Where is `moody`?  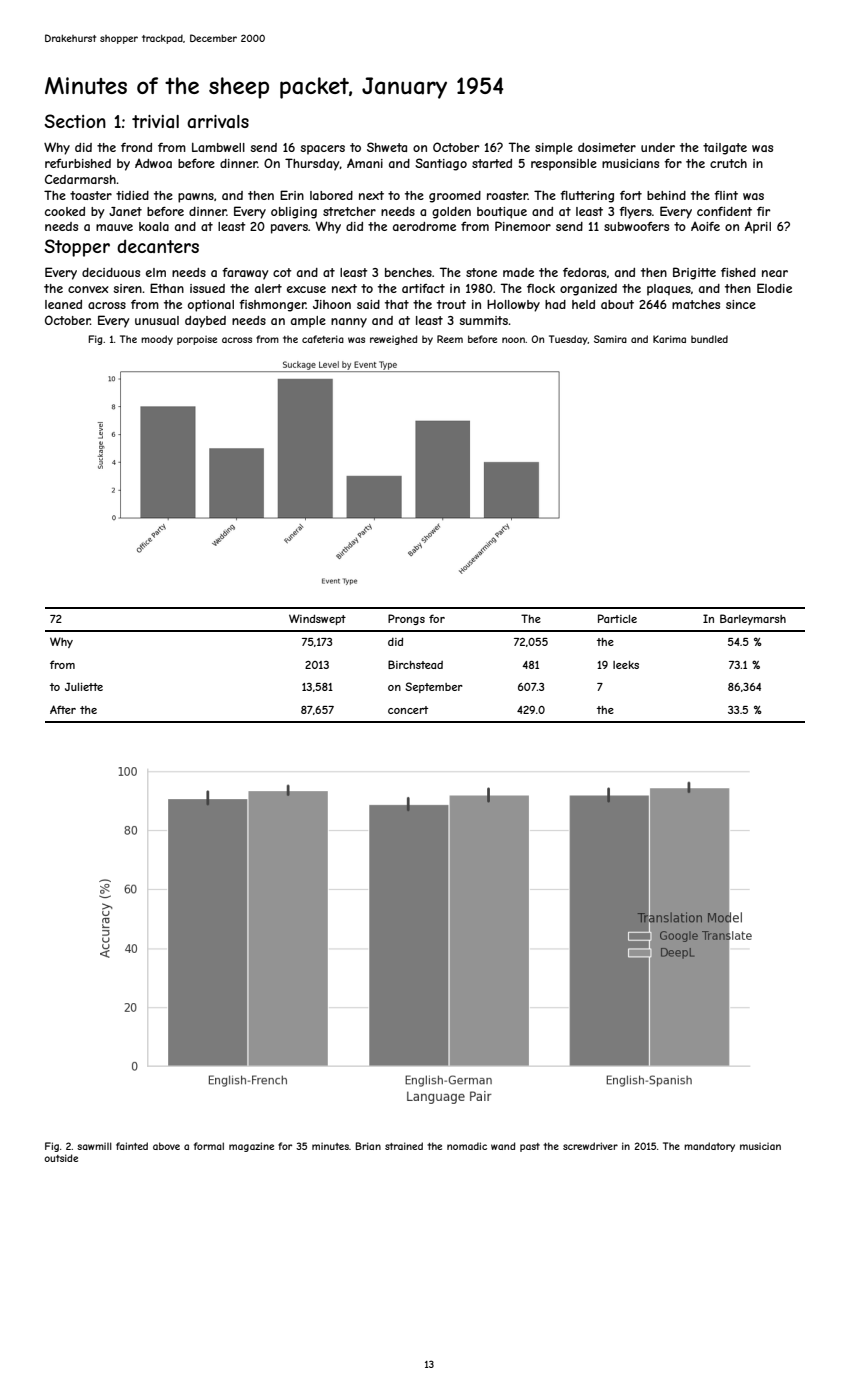 moody is located at coordinates (157, 340).
